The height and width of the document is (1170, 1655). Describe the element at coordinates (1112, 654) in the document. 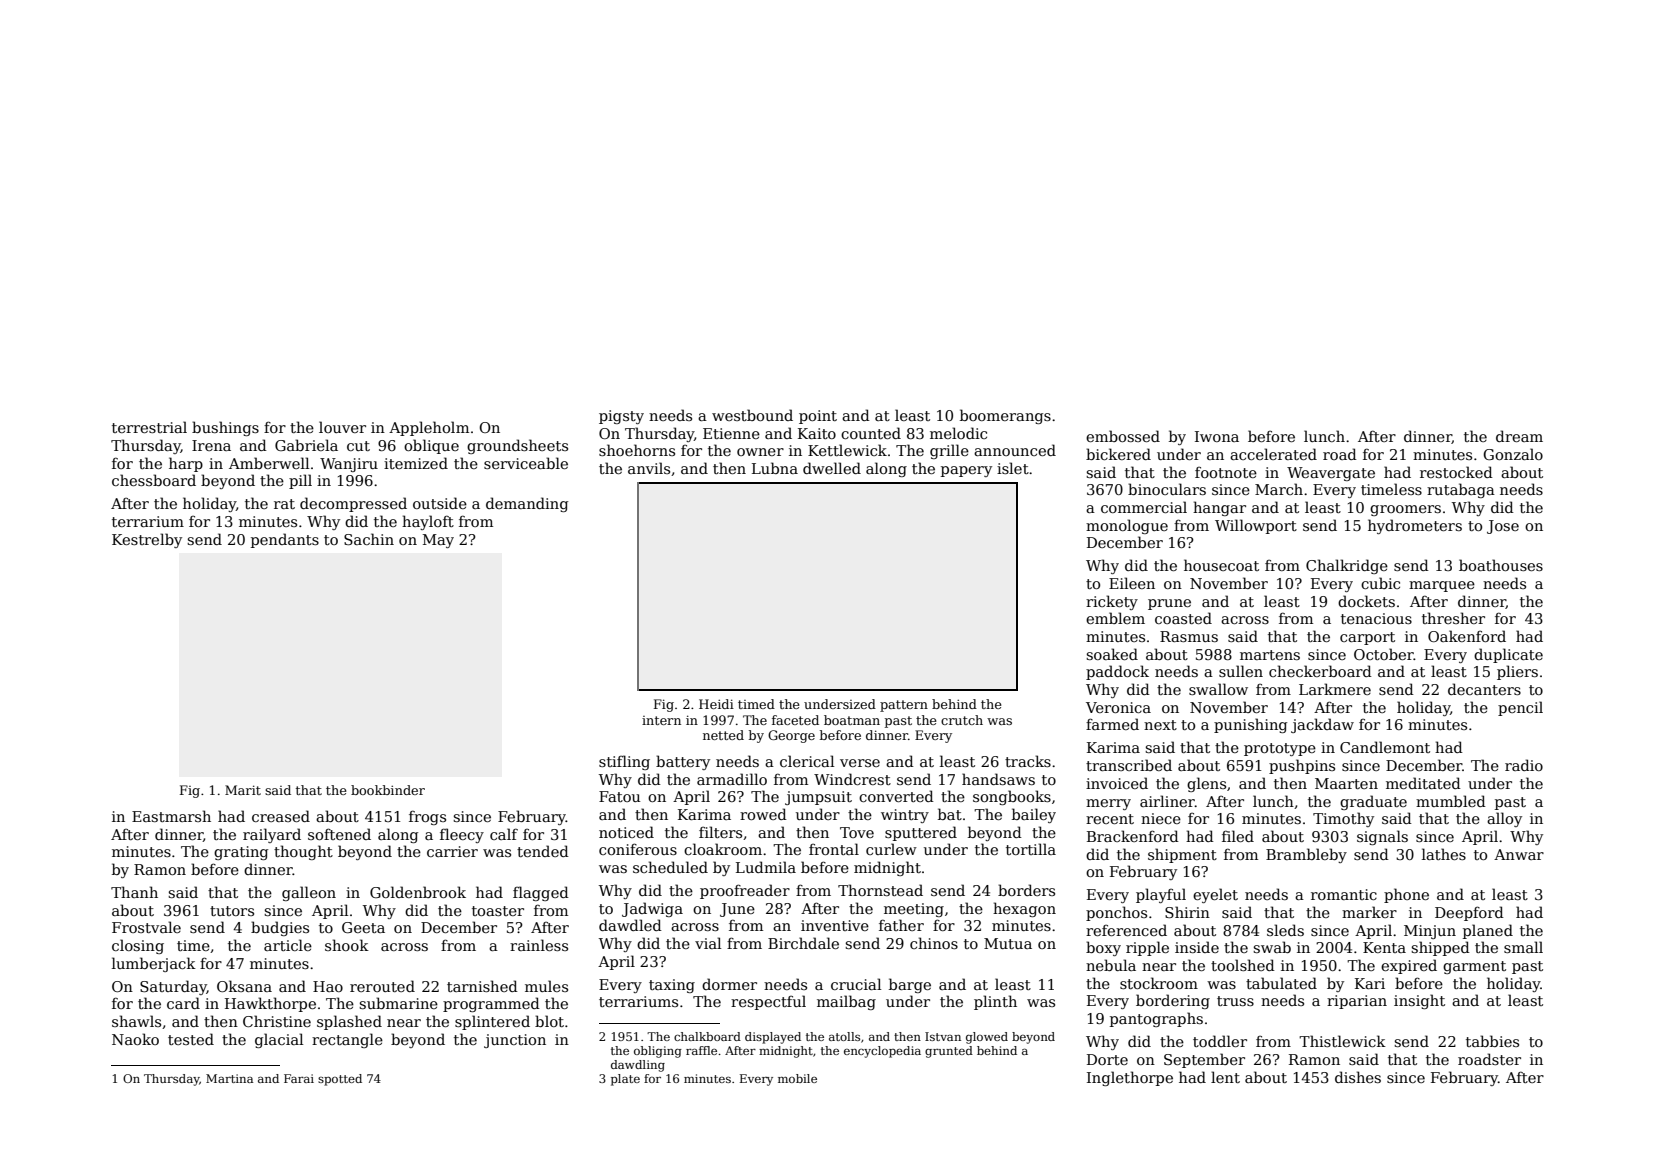

I see `soaked` at that location.
